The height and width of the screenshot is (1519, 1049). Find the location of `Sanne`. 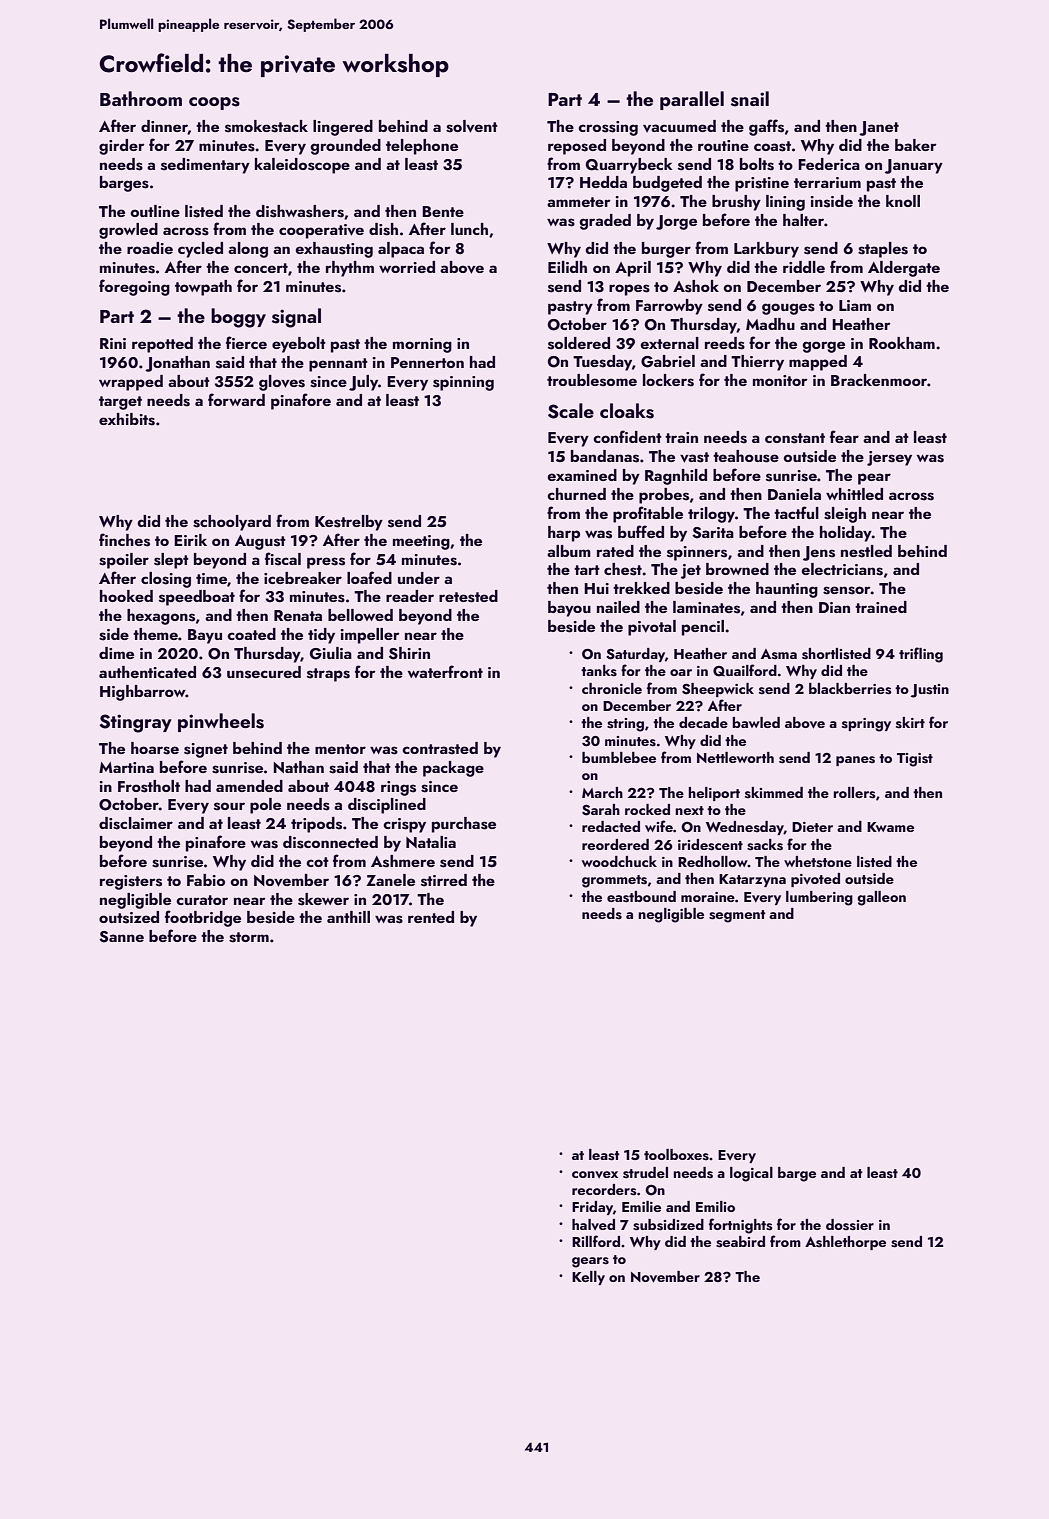

Sanne is located at coordinates (121, 937).
